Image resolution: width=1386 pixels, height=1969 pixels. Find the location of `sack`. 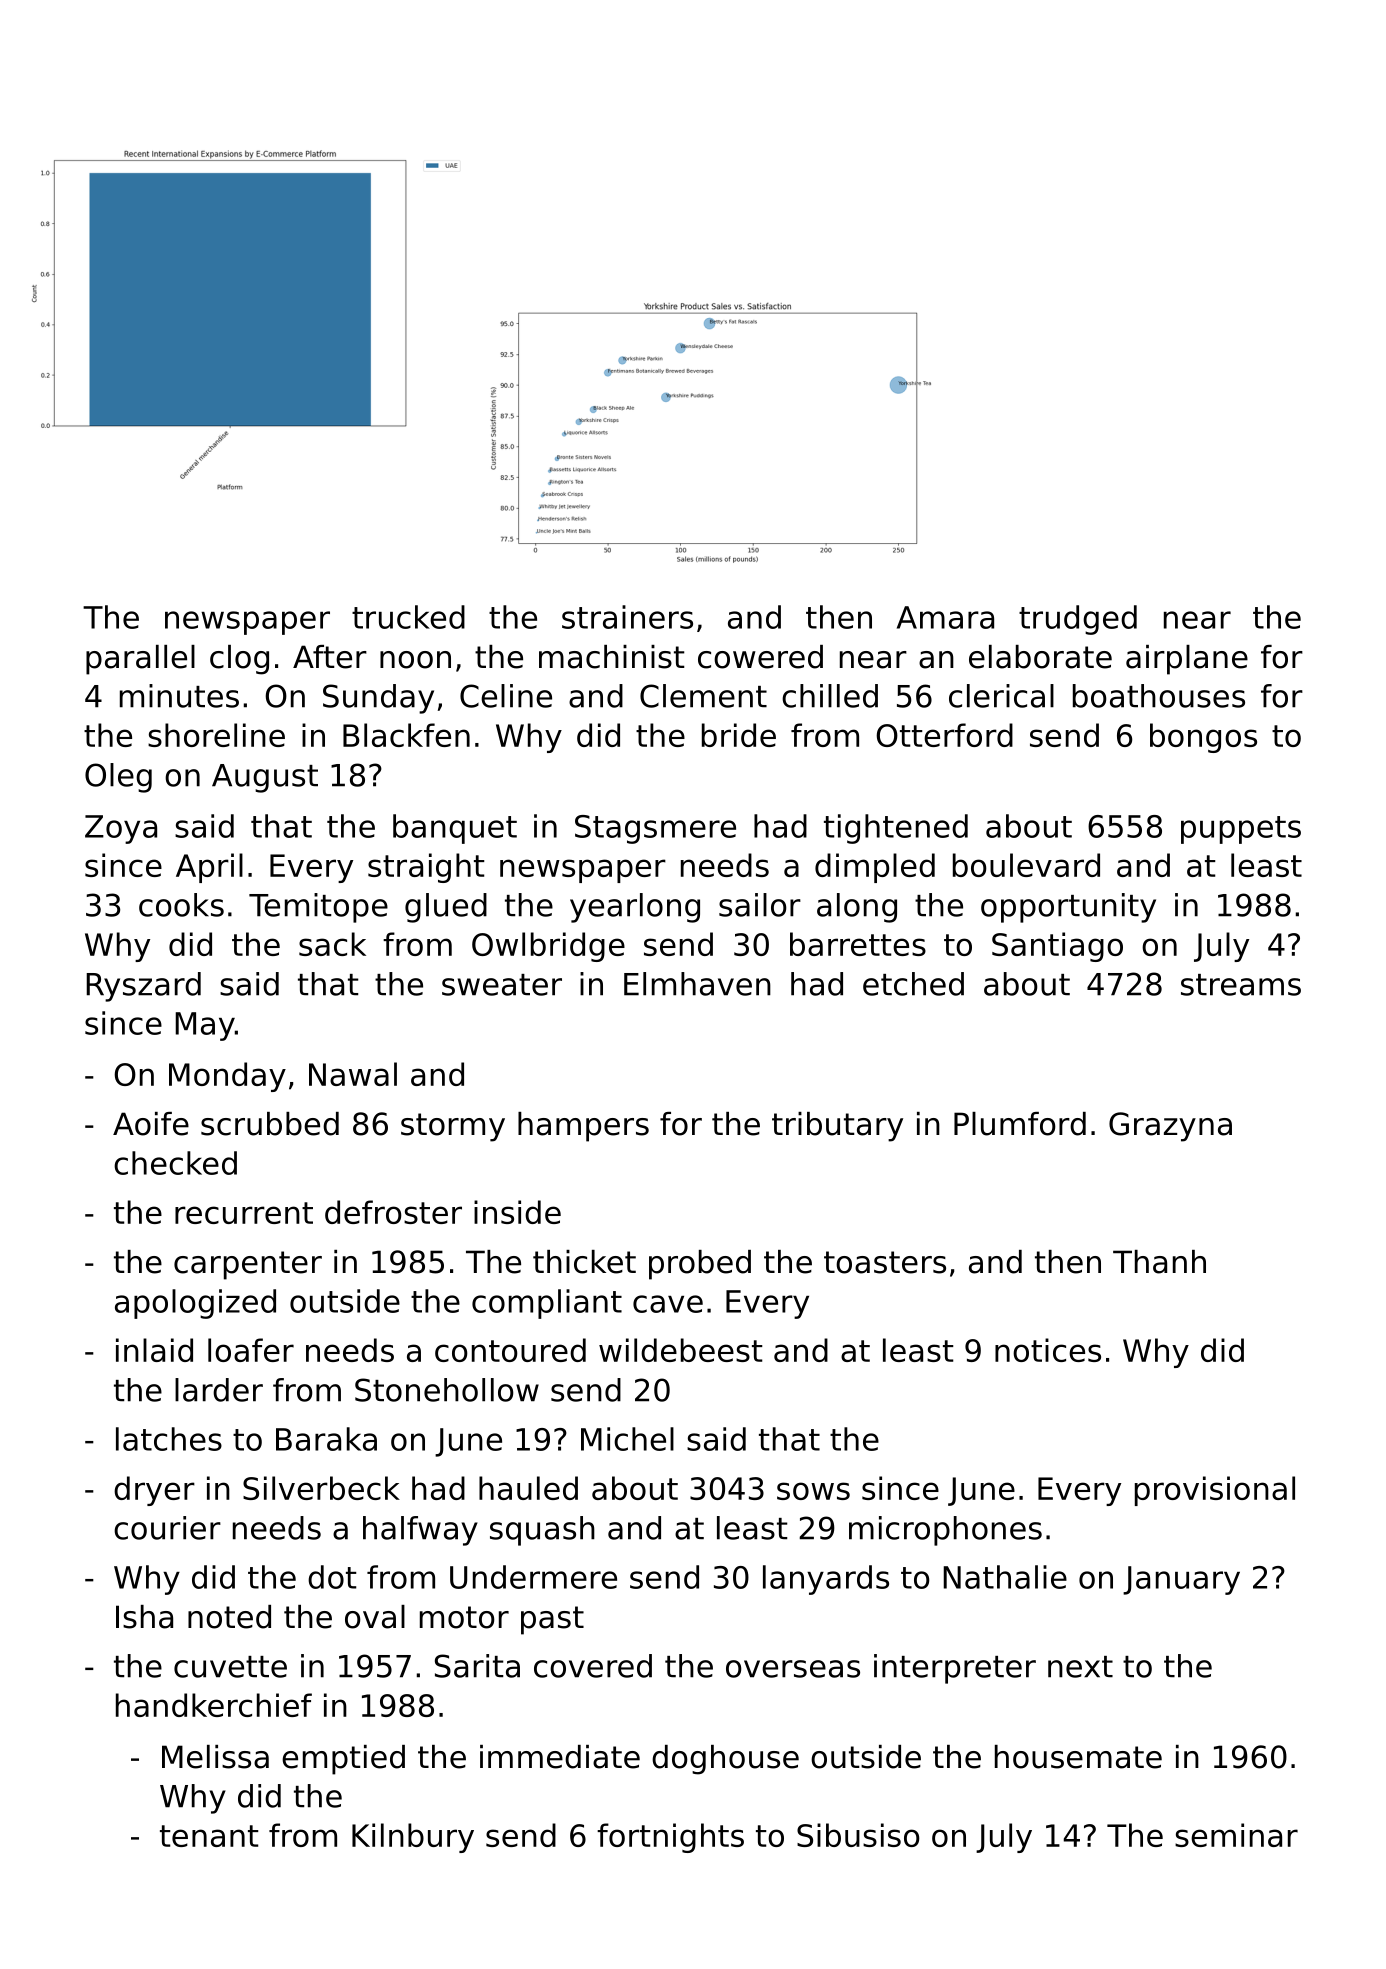

sack is located at coordinates (332, 944).
